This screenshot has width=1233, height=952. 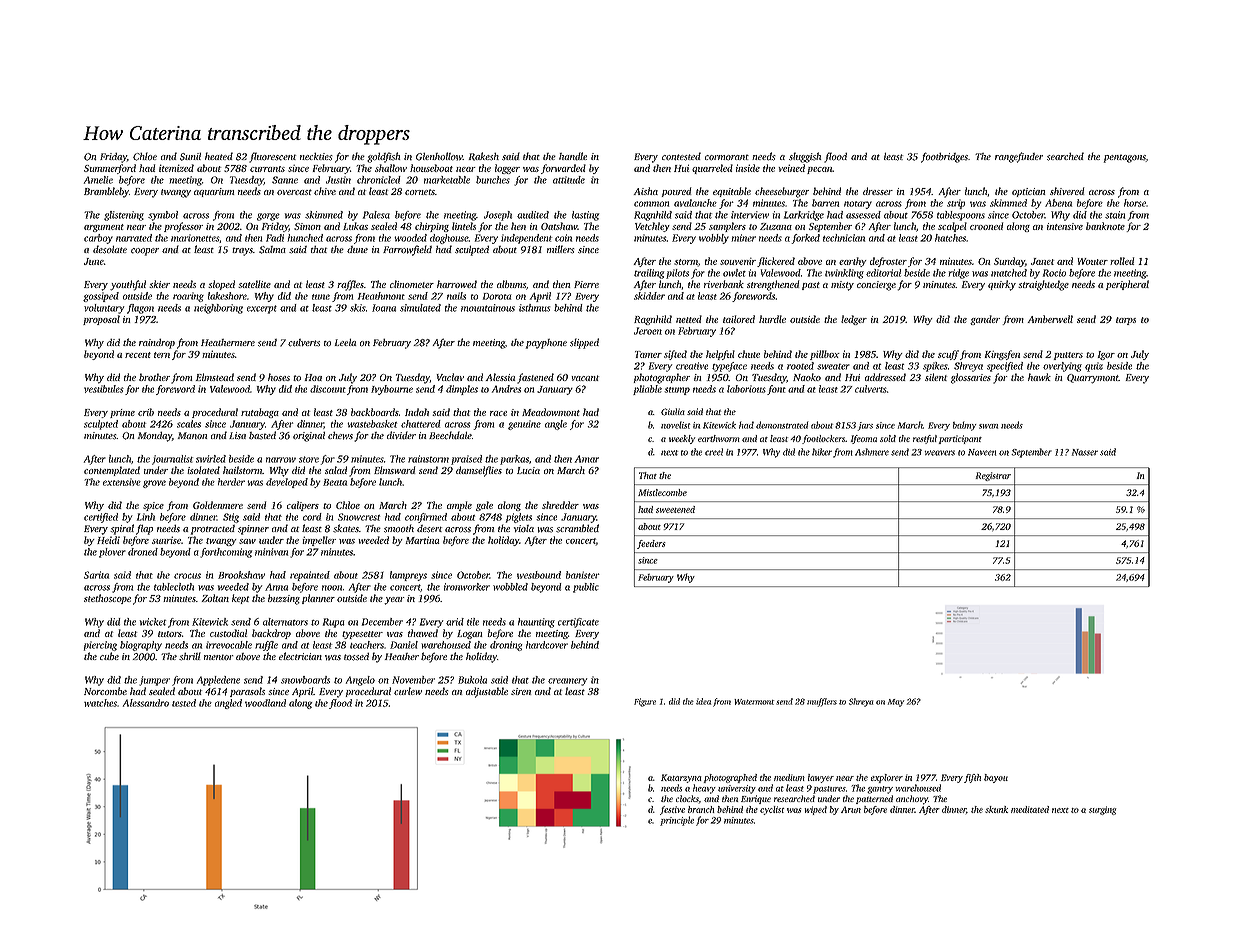 What do you see at coordinates (146, 703) in the screenshot?
I see `Alessandro` at bounding box center [146, 703].
